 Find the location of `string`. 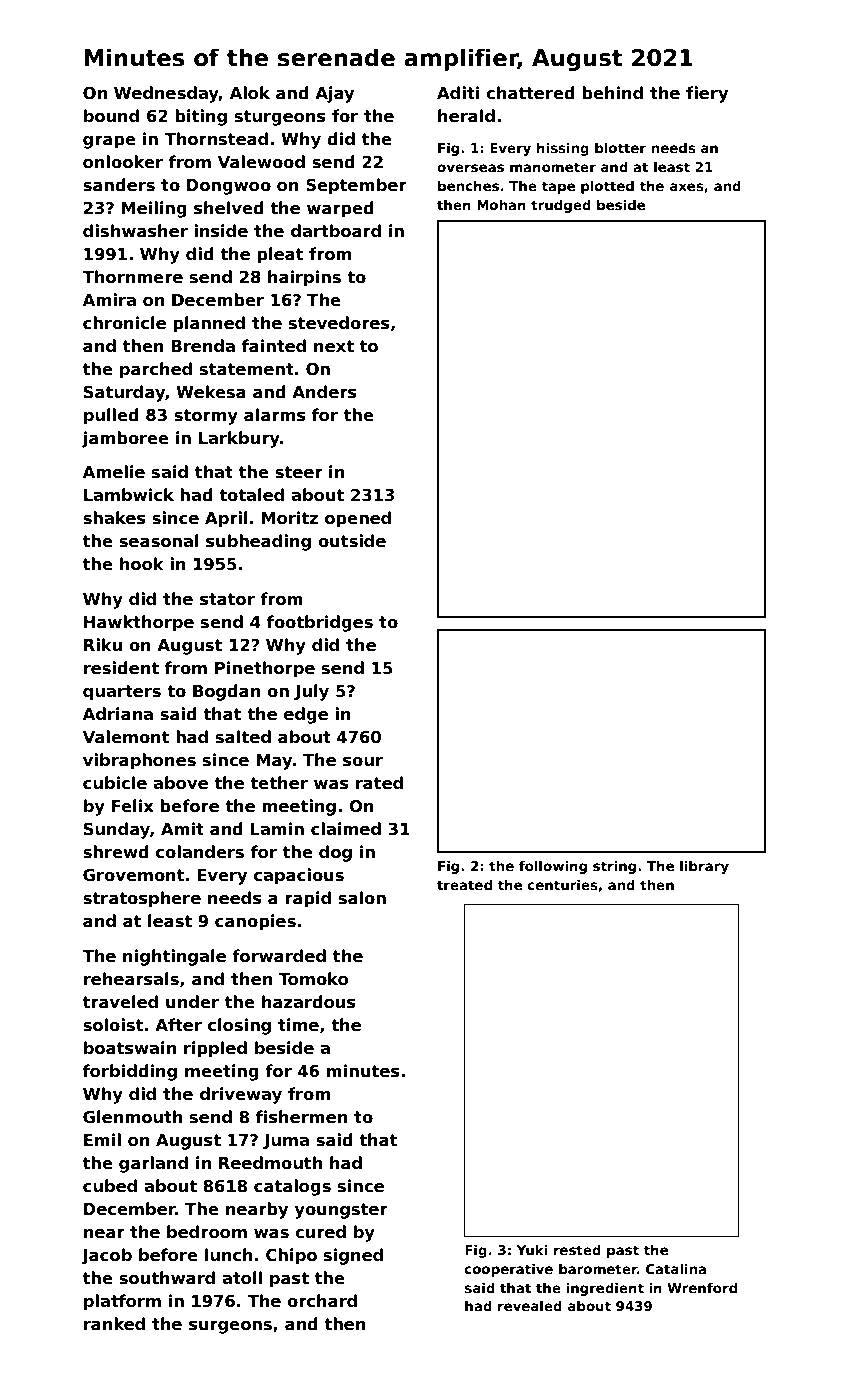

string is located at coordinates (614, 867).
